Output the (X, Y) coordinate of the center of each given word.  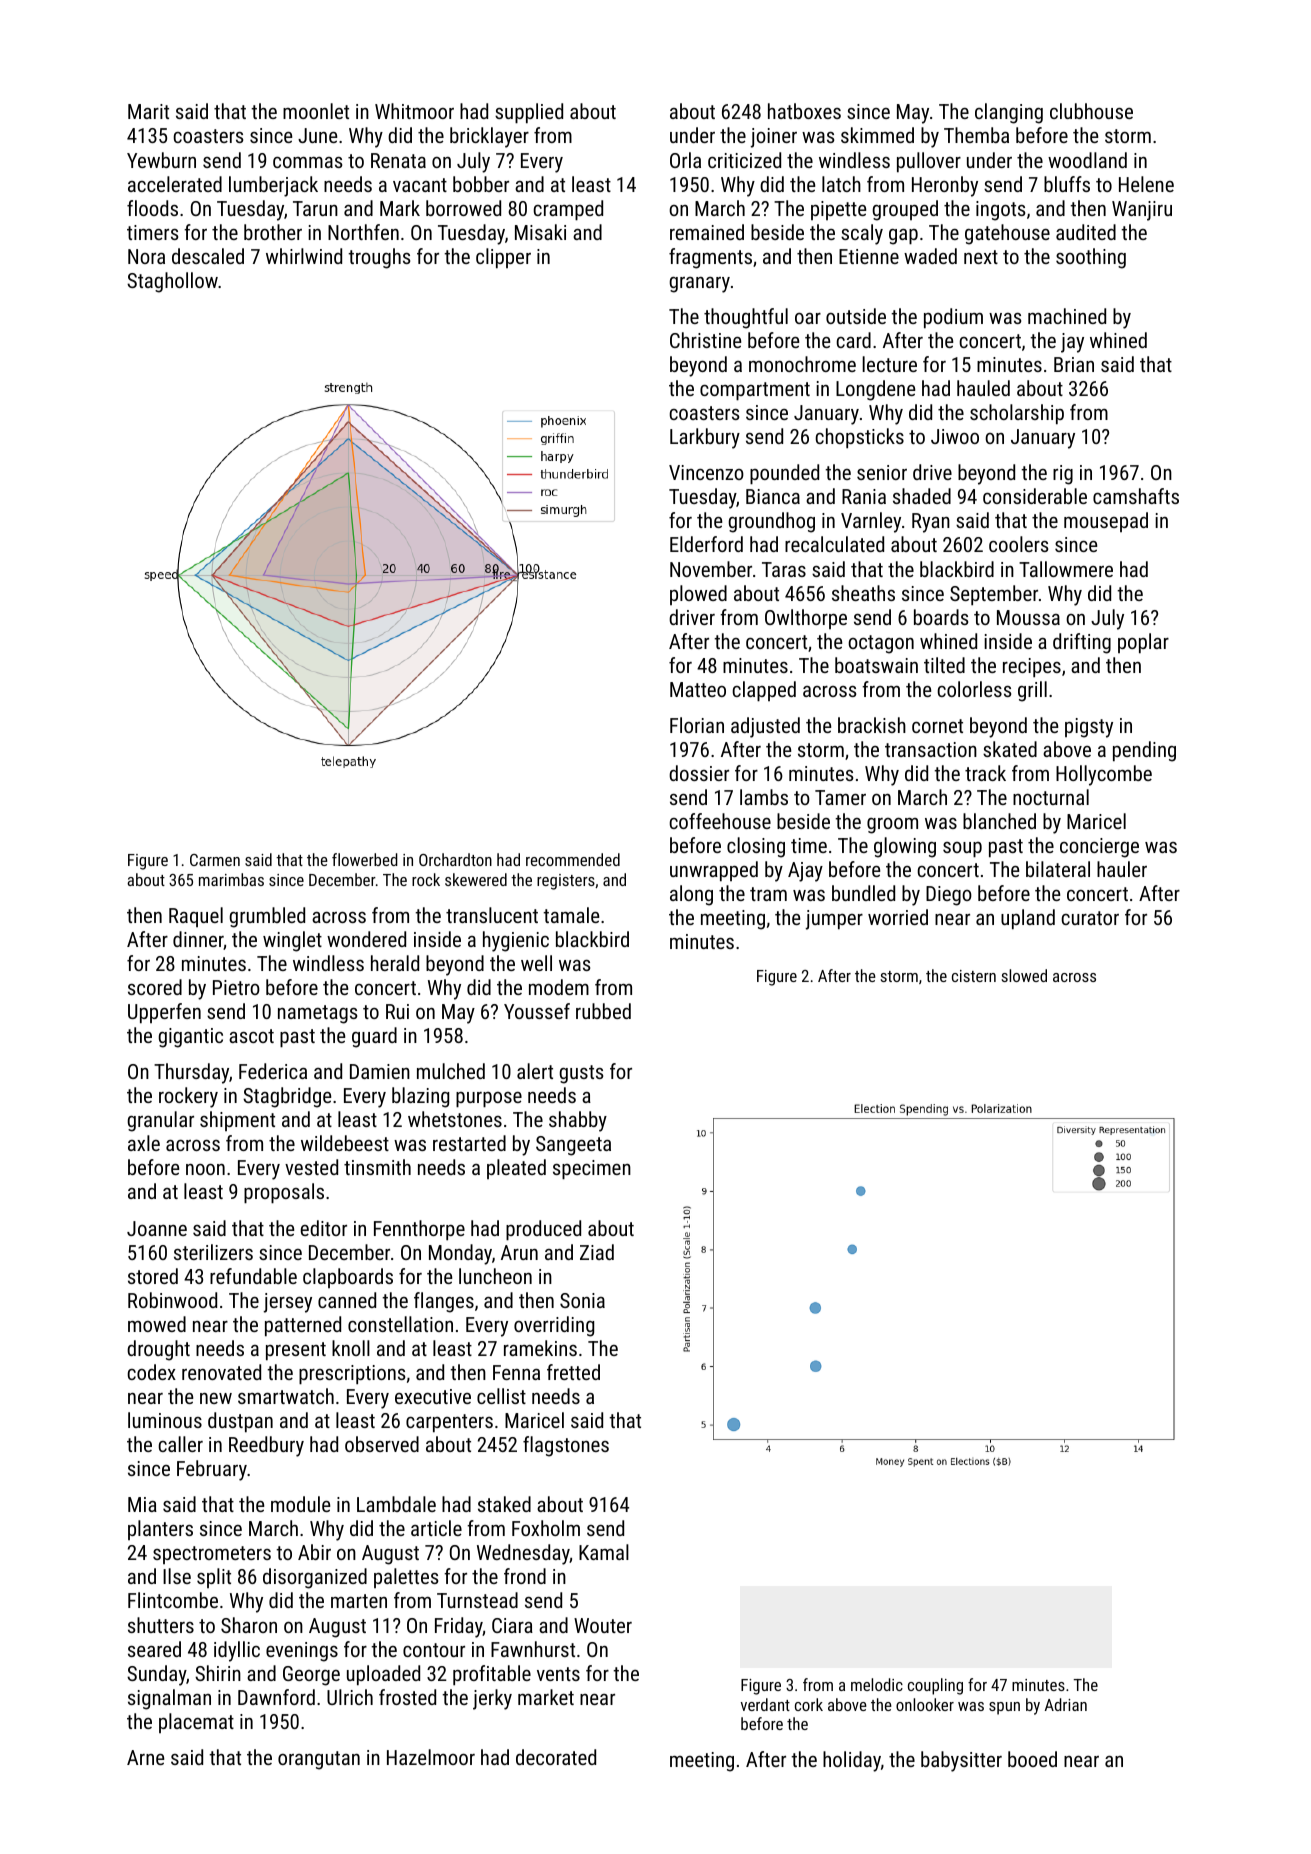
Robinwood (172, 1300)
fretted (573, 1372)
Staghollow (172, 282)
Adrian (1066, 1704)
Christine (705, 340)
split (214, 1578)
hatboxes (804, 111)
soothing (1091, 258)
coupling (935, 1686)
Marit (148, 111)
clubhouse (1091, 111)
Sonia (582, 1300)
